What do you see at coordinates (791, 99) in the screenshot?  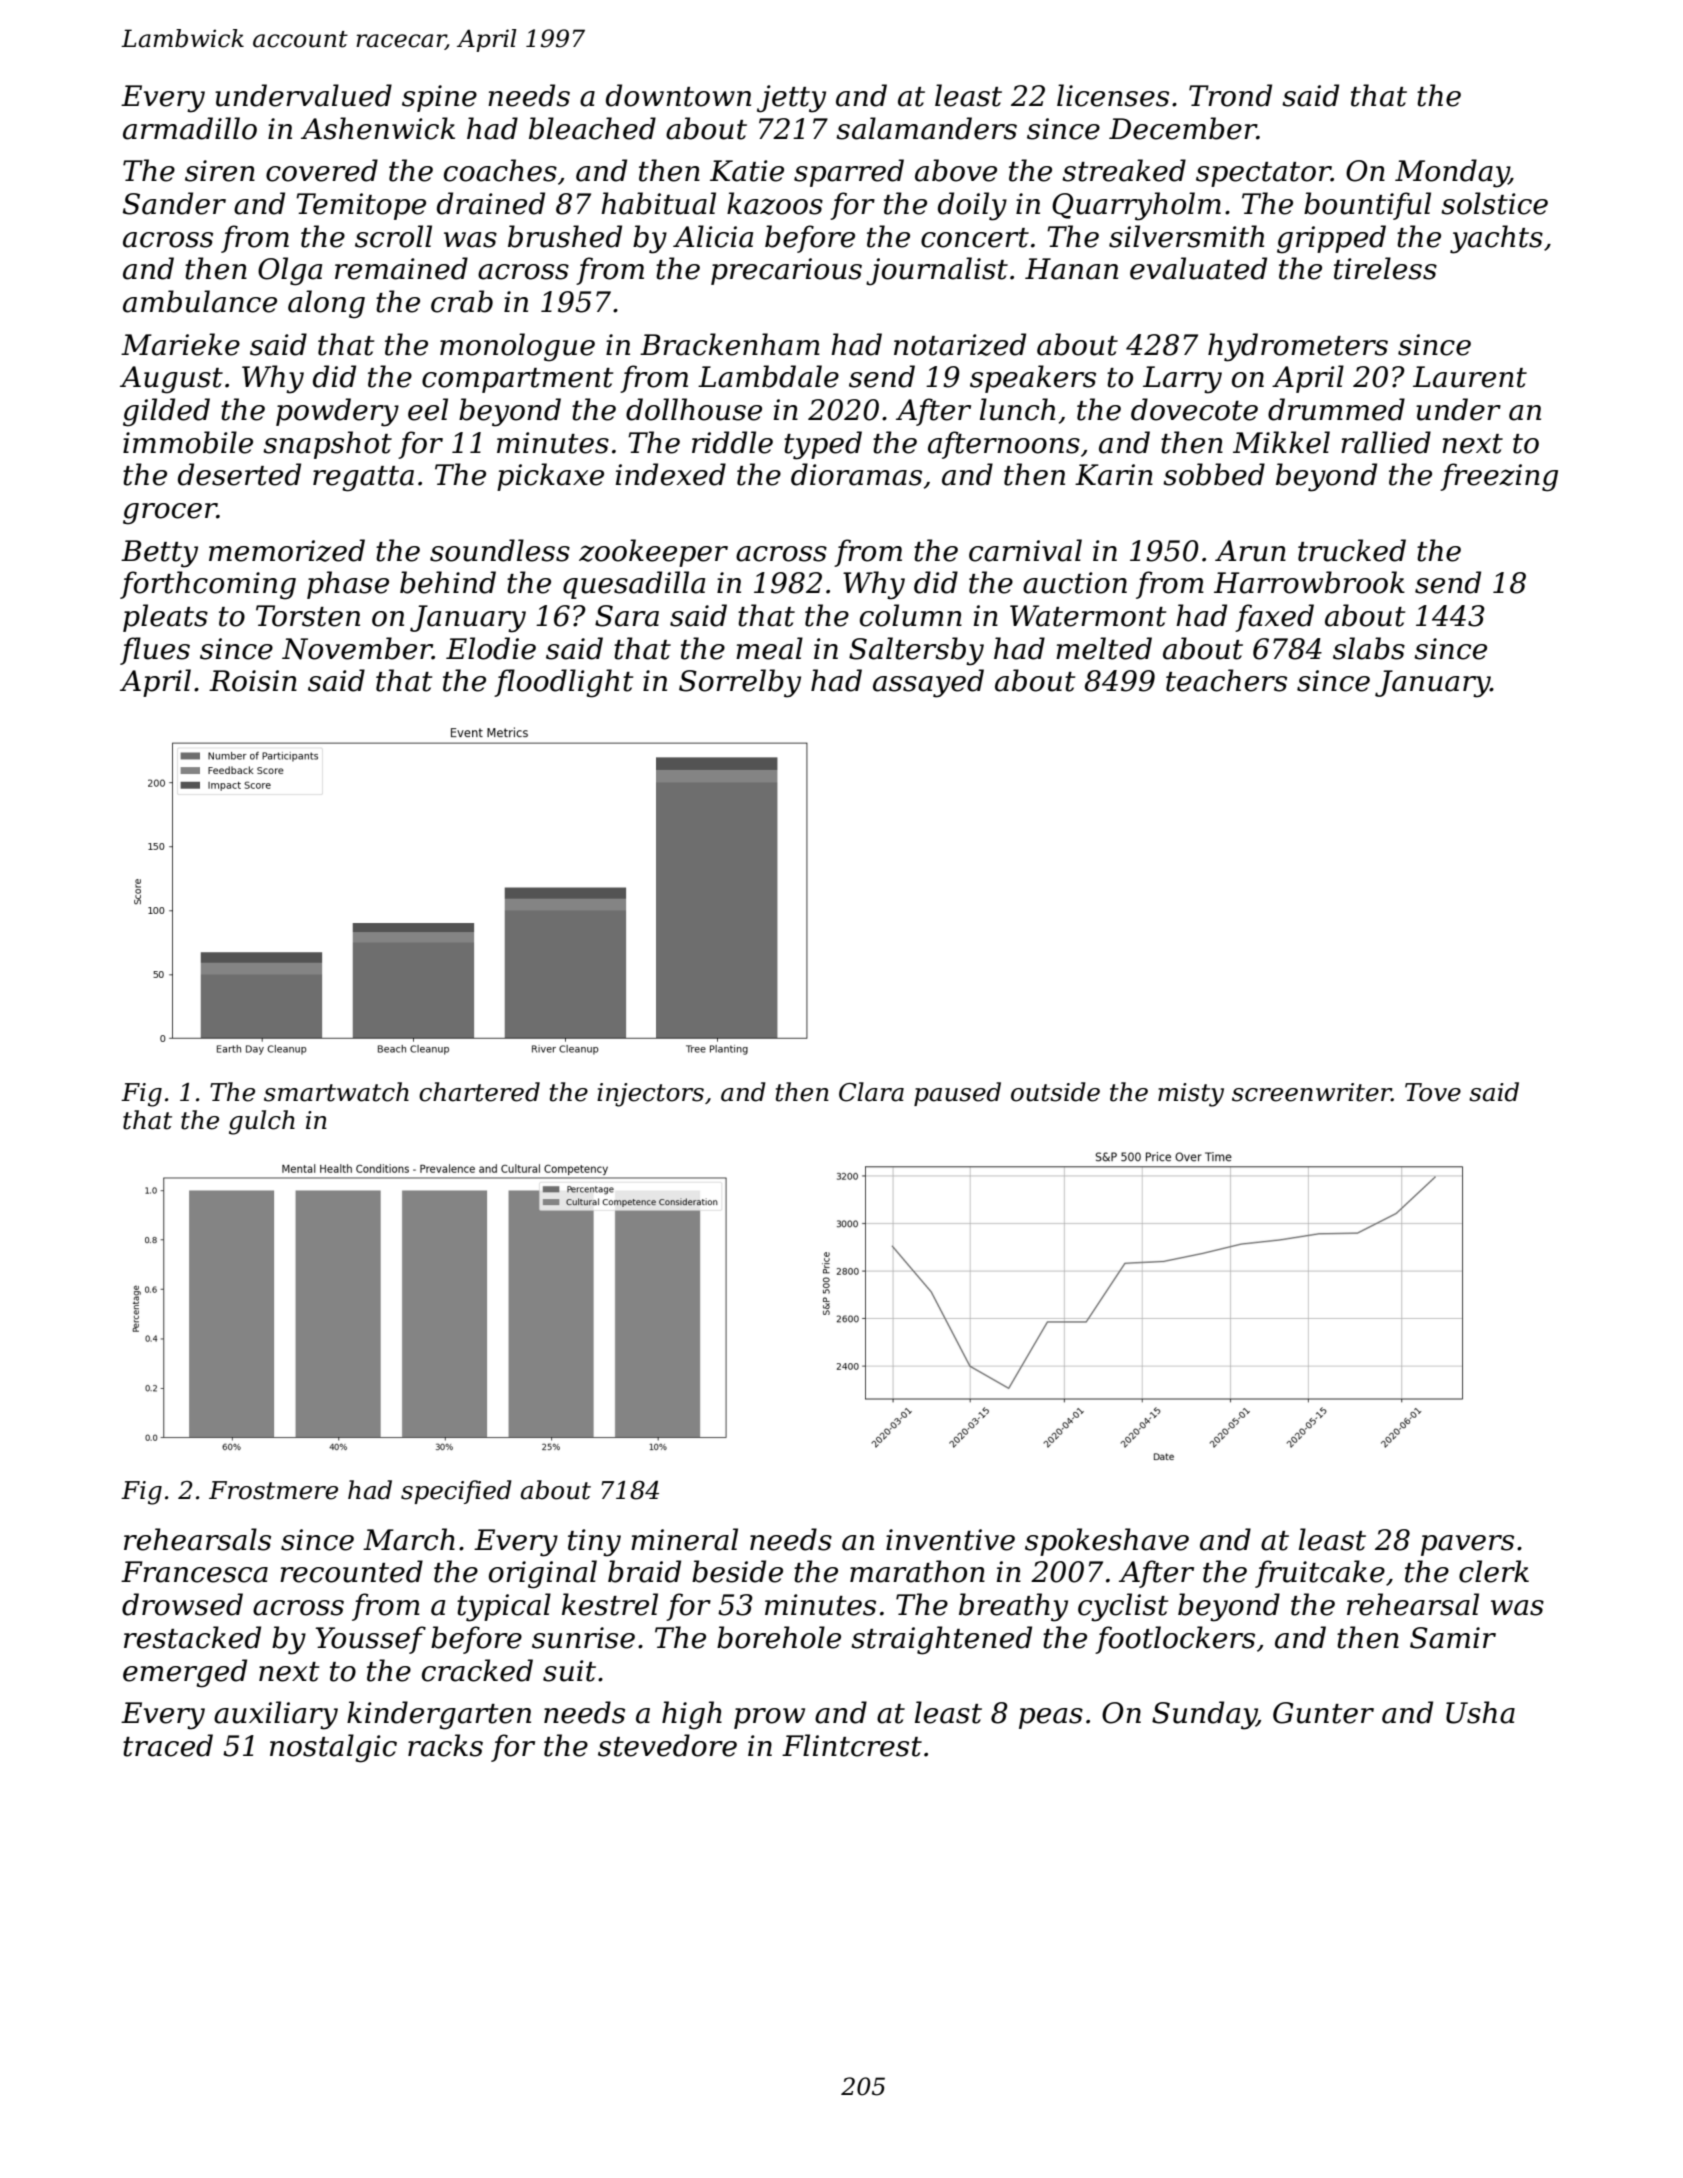 I see `jetty` at bounding box center [791, 99].
